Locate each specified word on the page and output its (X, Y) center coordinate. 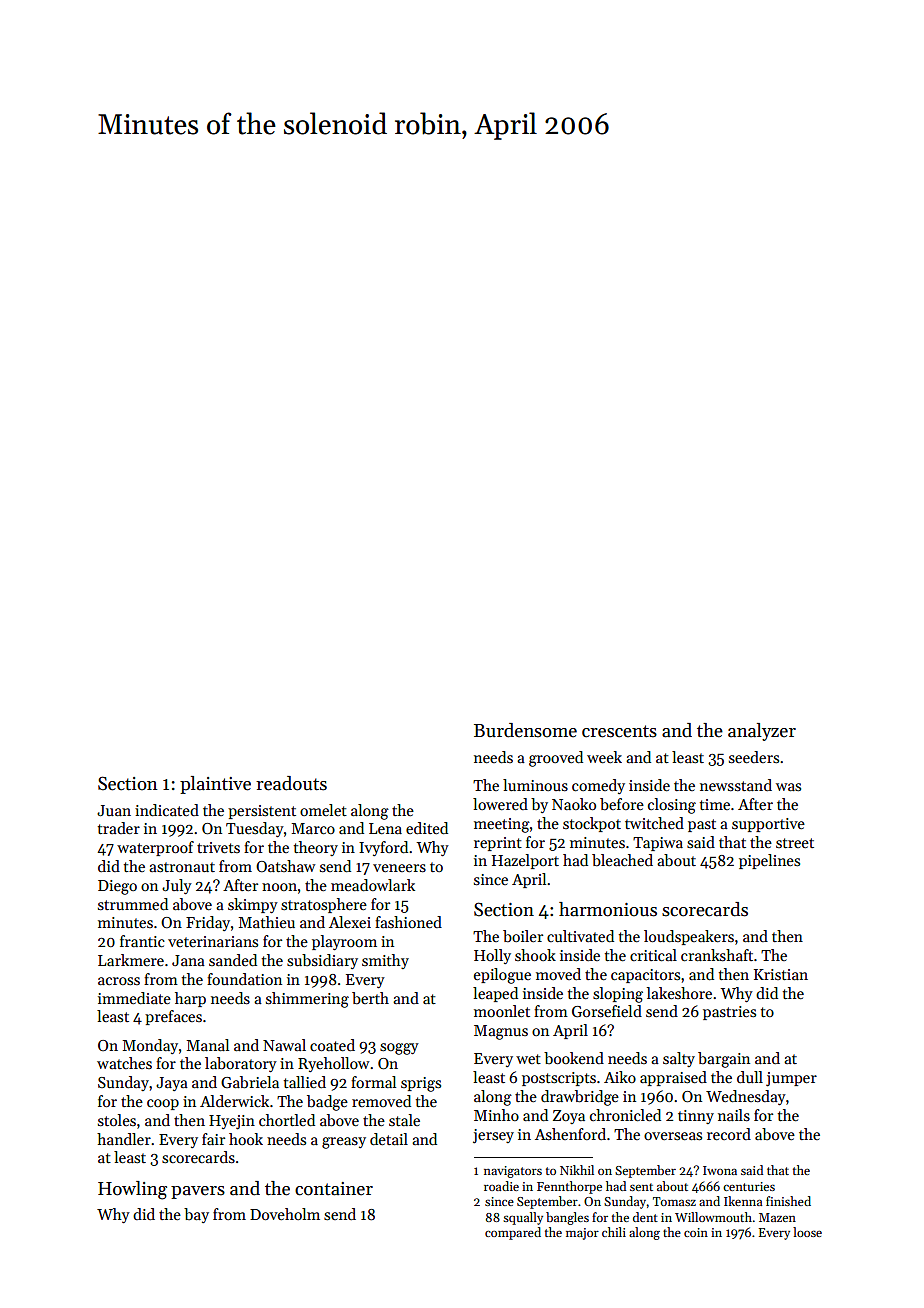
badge (327, 1103)
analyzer (762, 732)
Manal (208, 1045)
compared (513, 1233)
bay (196, 1215)
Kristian (781, 974)
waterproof (155, 848)
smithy (385, 961)
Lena (385, 828)
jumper (791, 1079)
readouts (291, 783)
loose (807, 1232)
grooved (556, 759)
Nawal (284, 1045)
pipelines (769, 861)
